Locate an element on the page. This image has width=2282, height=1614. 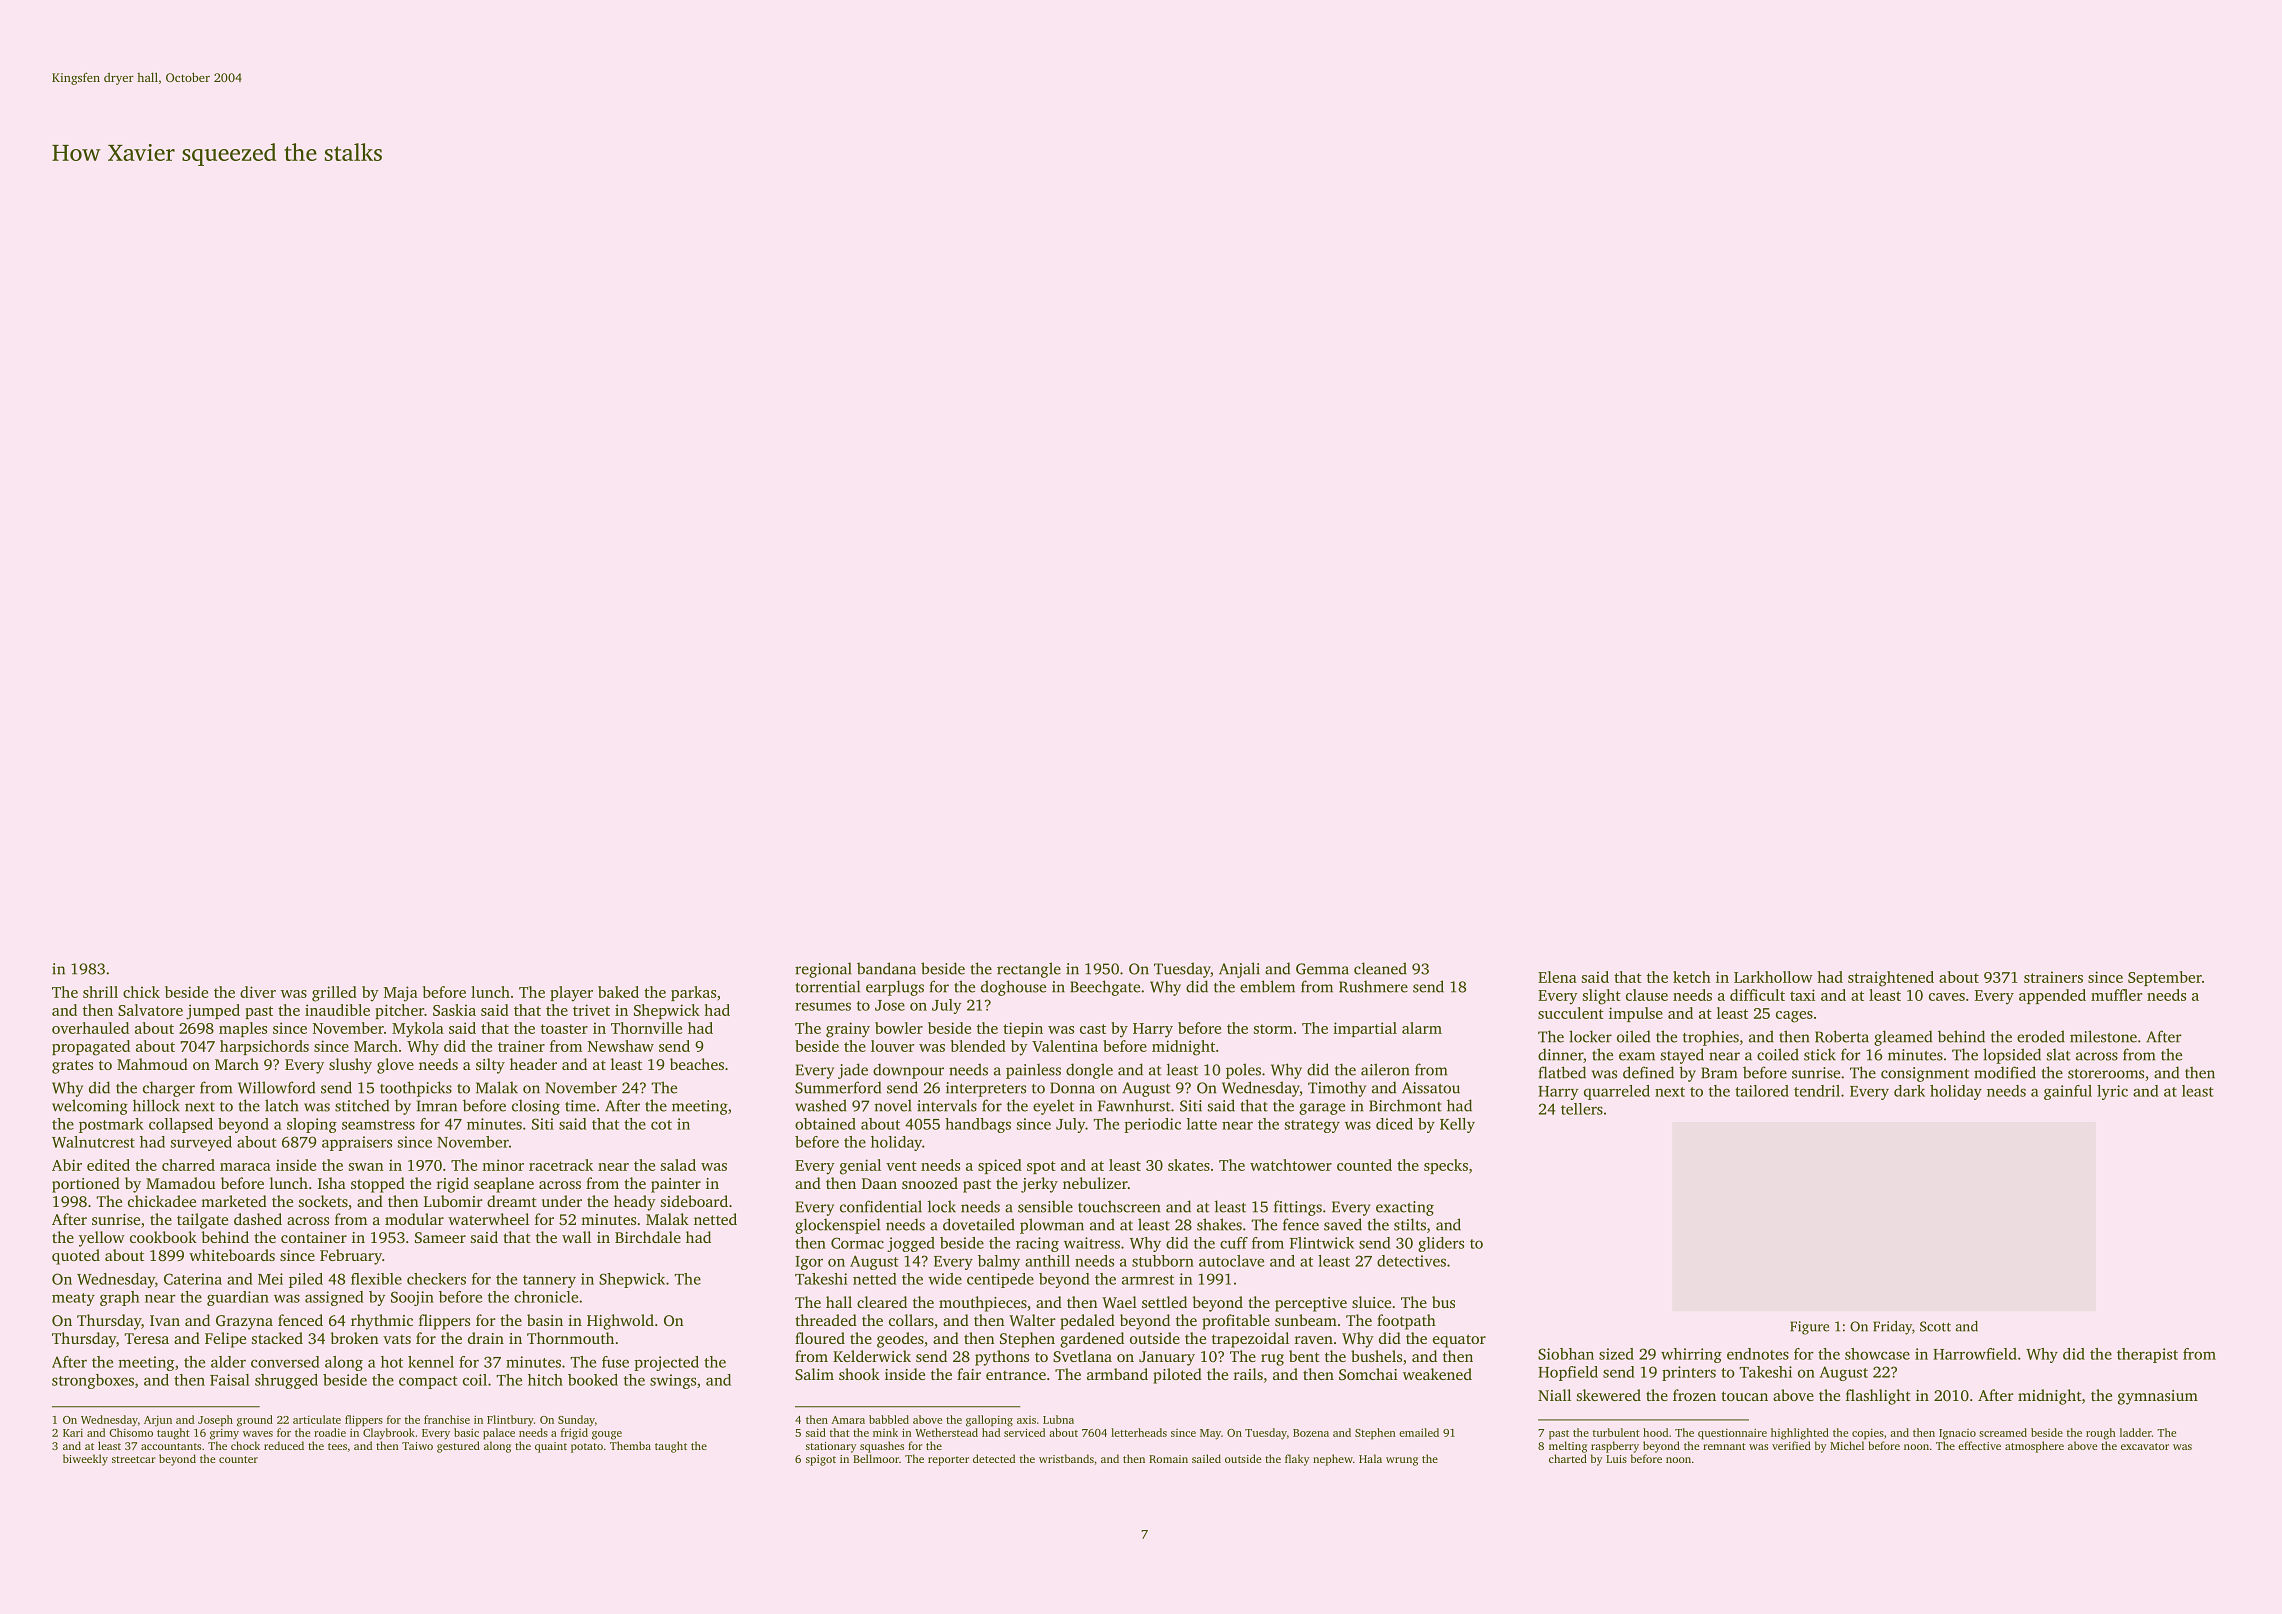
lyric is located at coordinates (2112, 1092).
